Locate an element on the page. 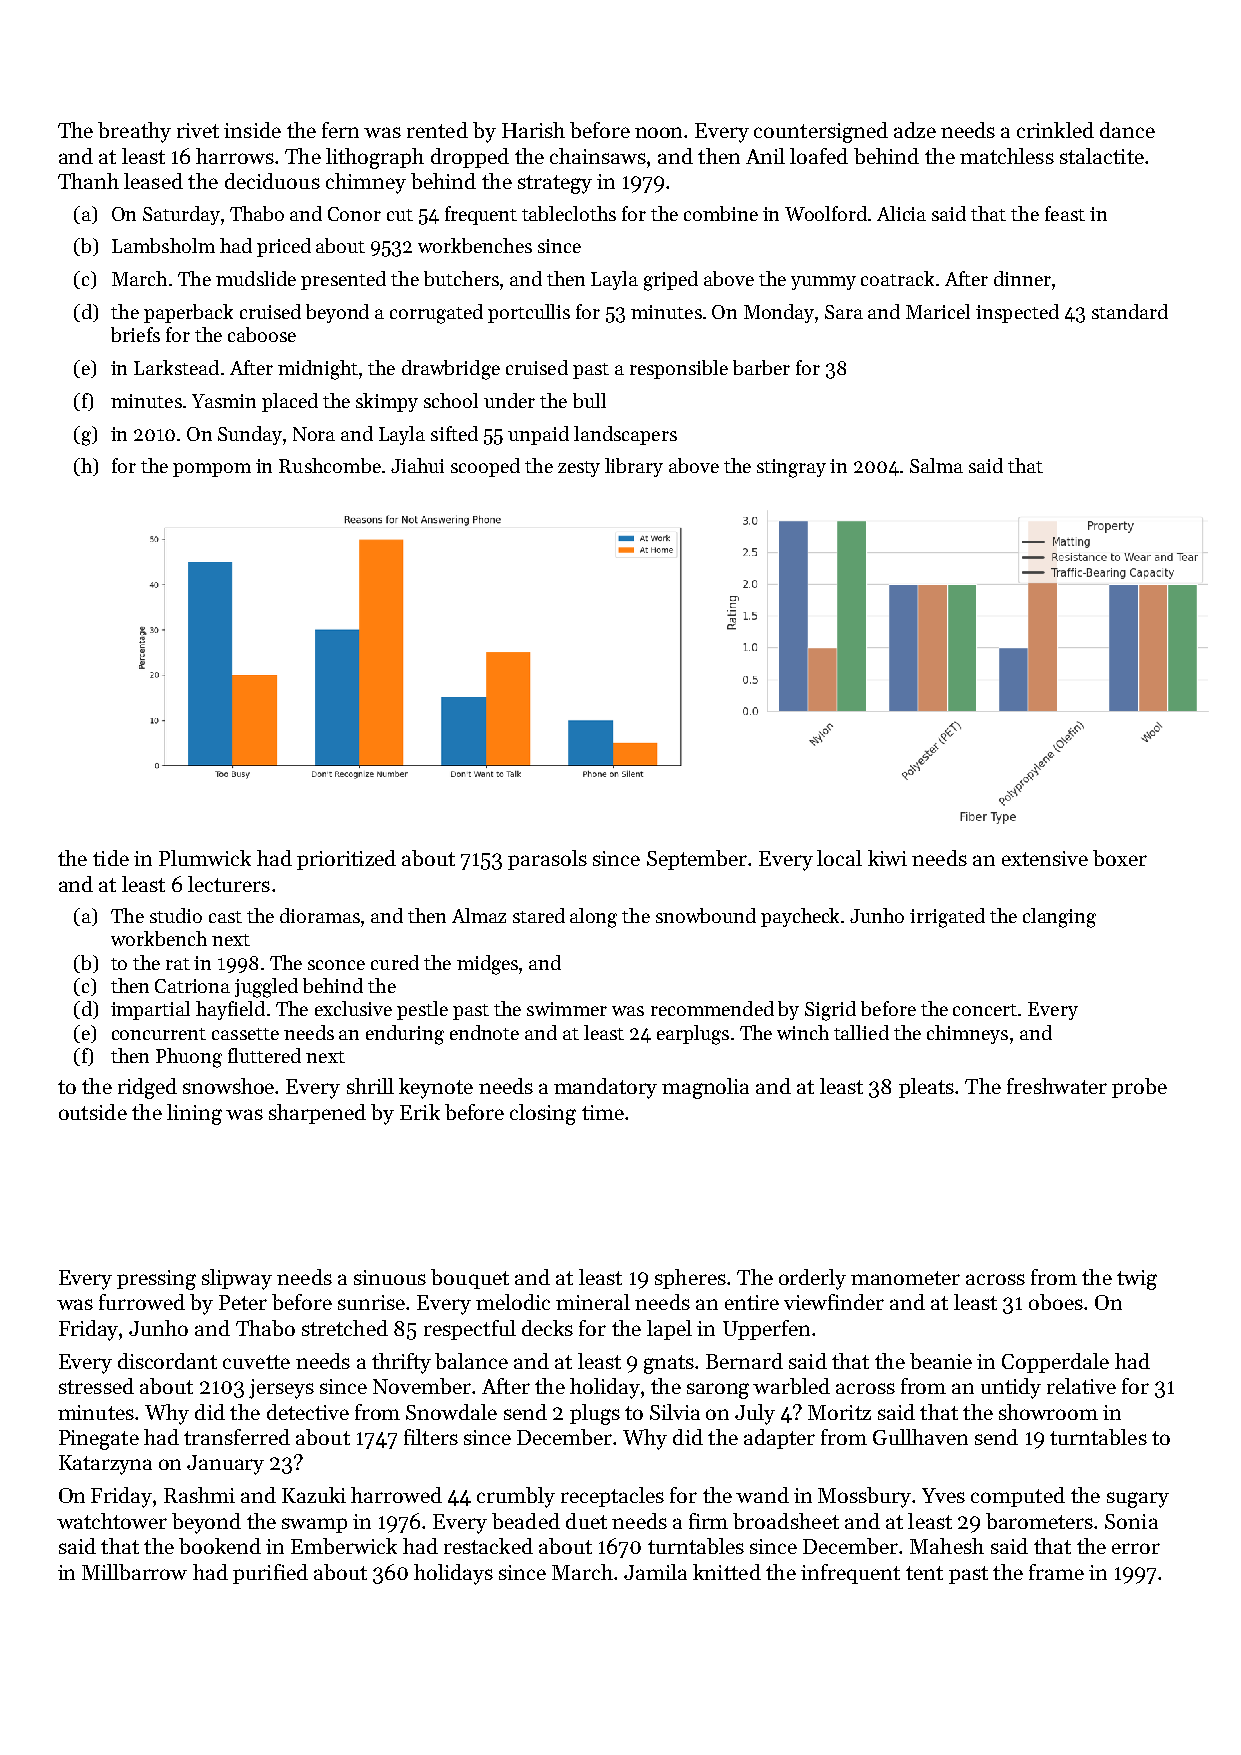 The height and width of the document is (1755, 1241). standard is located at coordinates (1130, 311).
